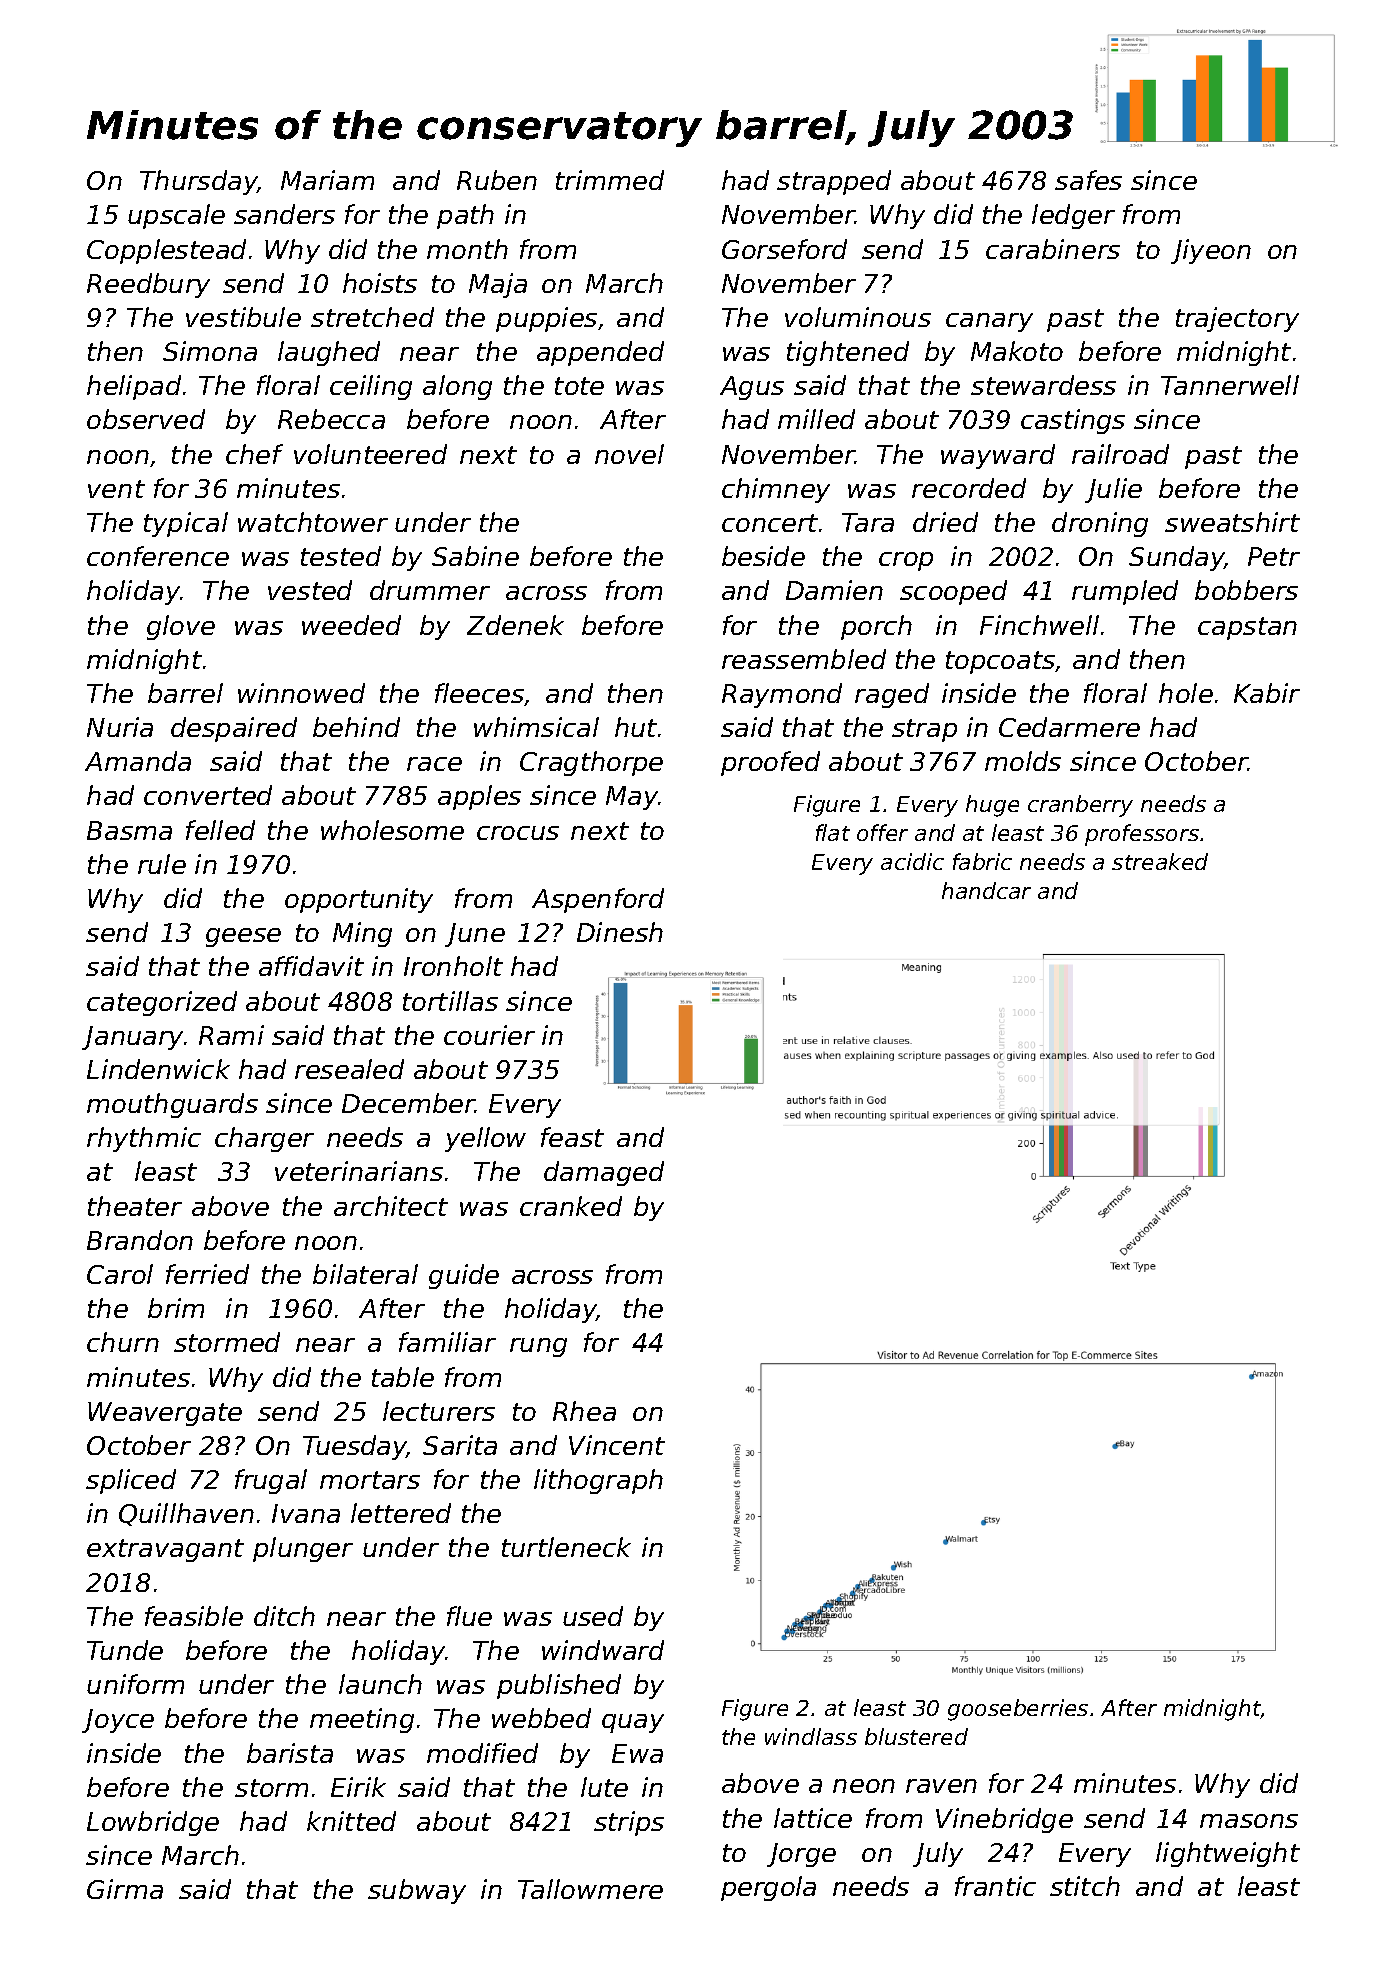  What do you see at coordinates (604, 1173) in the screenshot?
I see `damaged` at bounding box center [604, 1173].
